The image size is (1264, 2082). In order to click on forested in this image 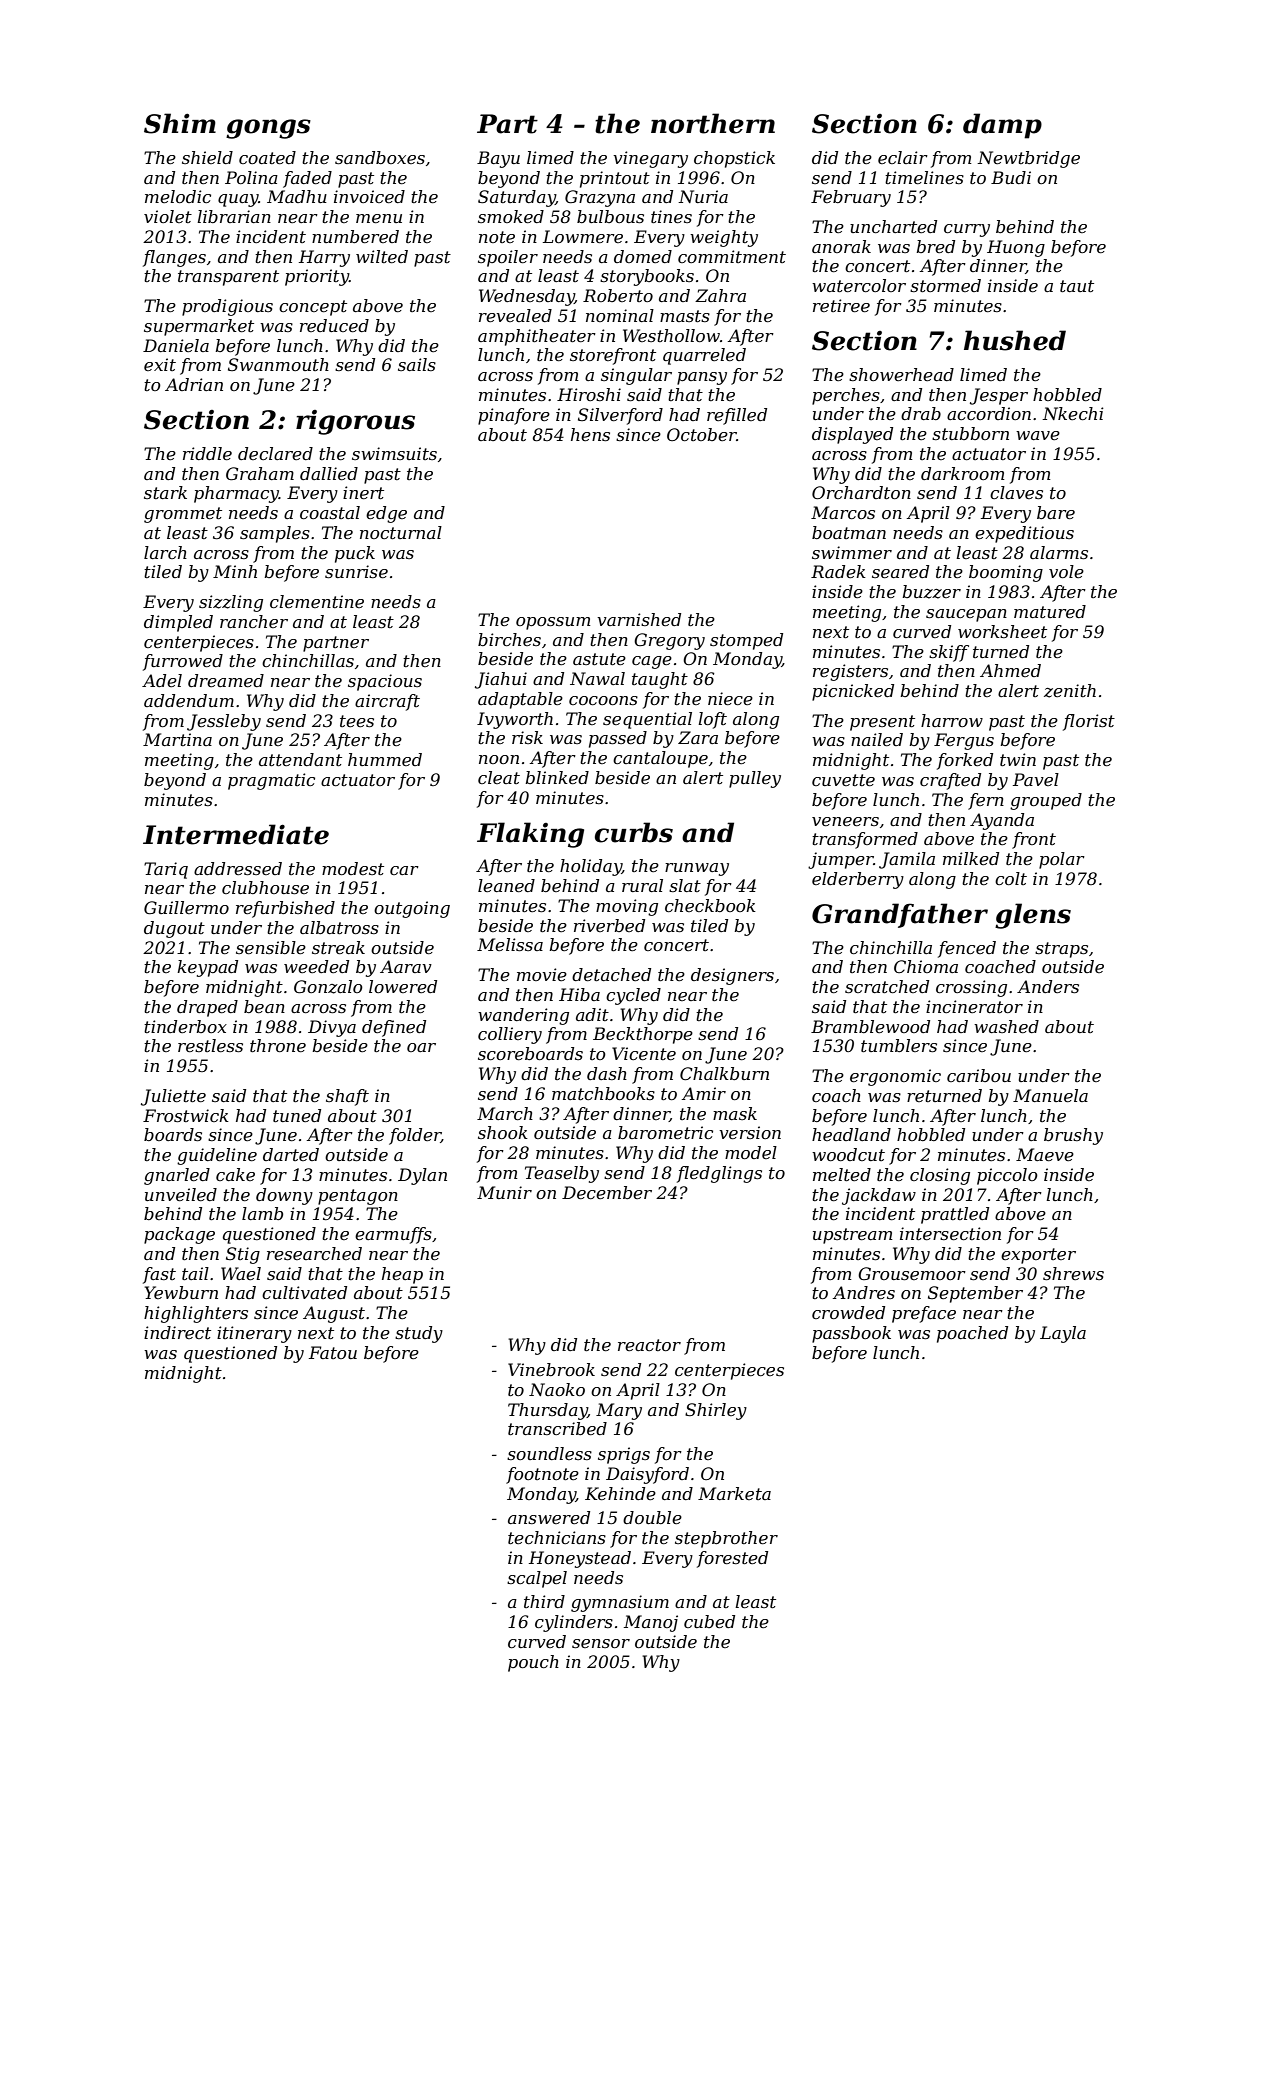, I will do `click(732, 1559)`.
